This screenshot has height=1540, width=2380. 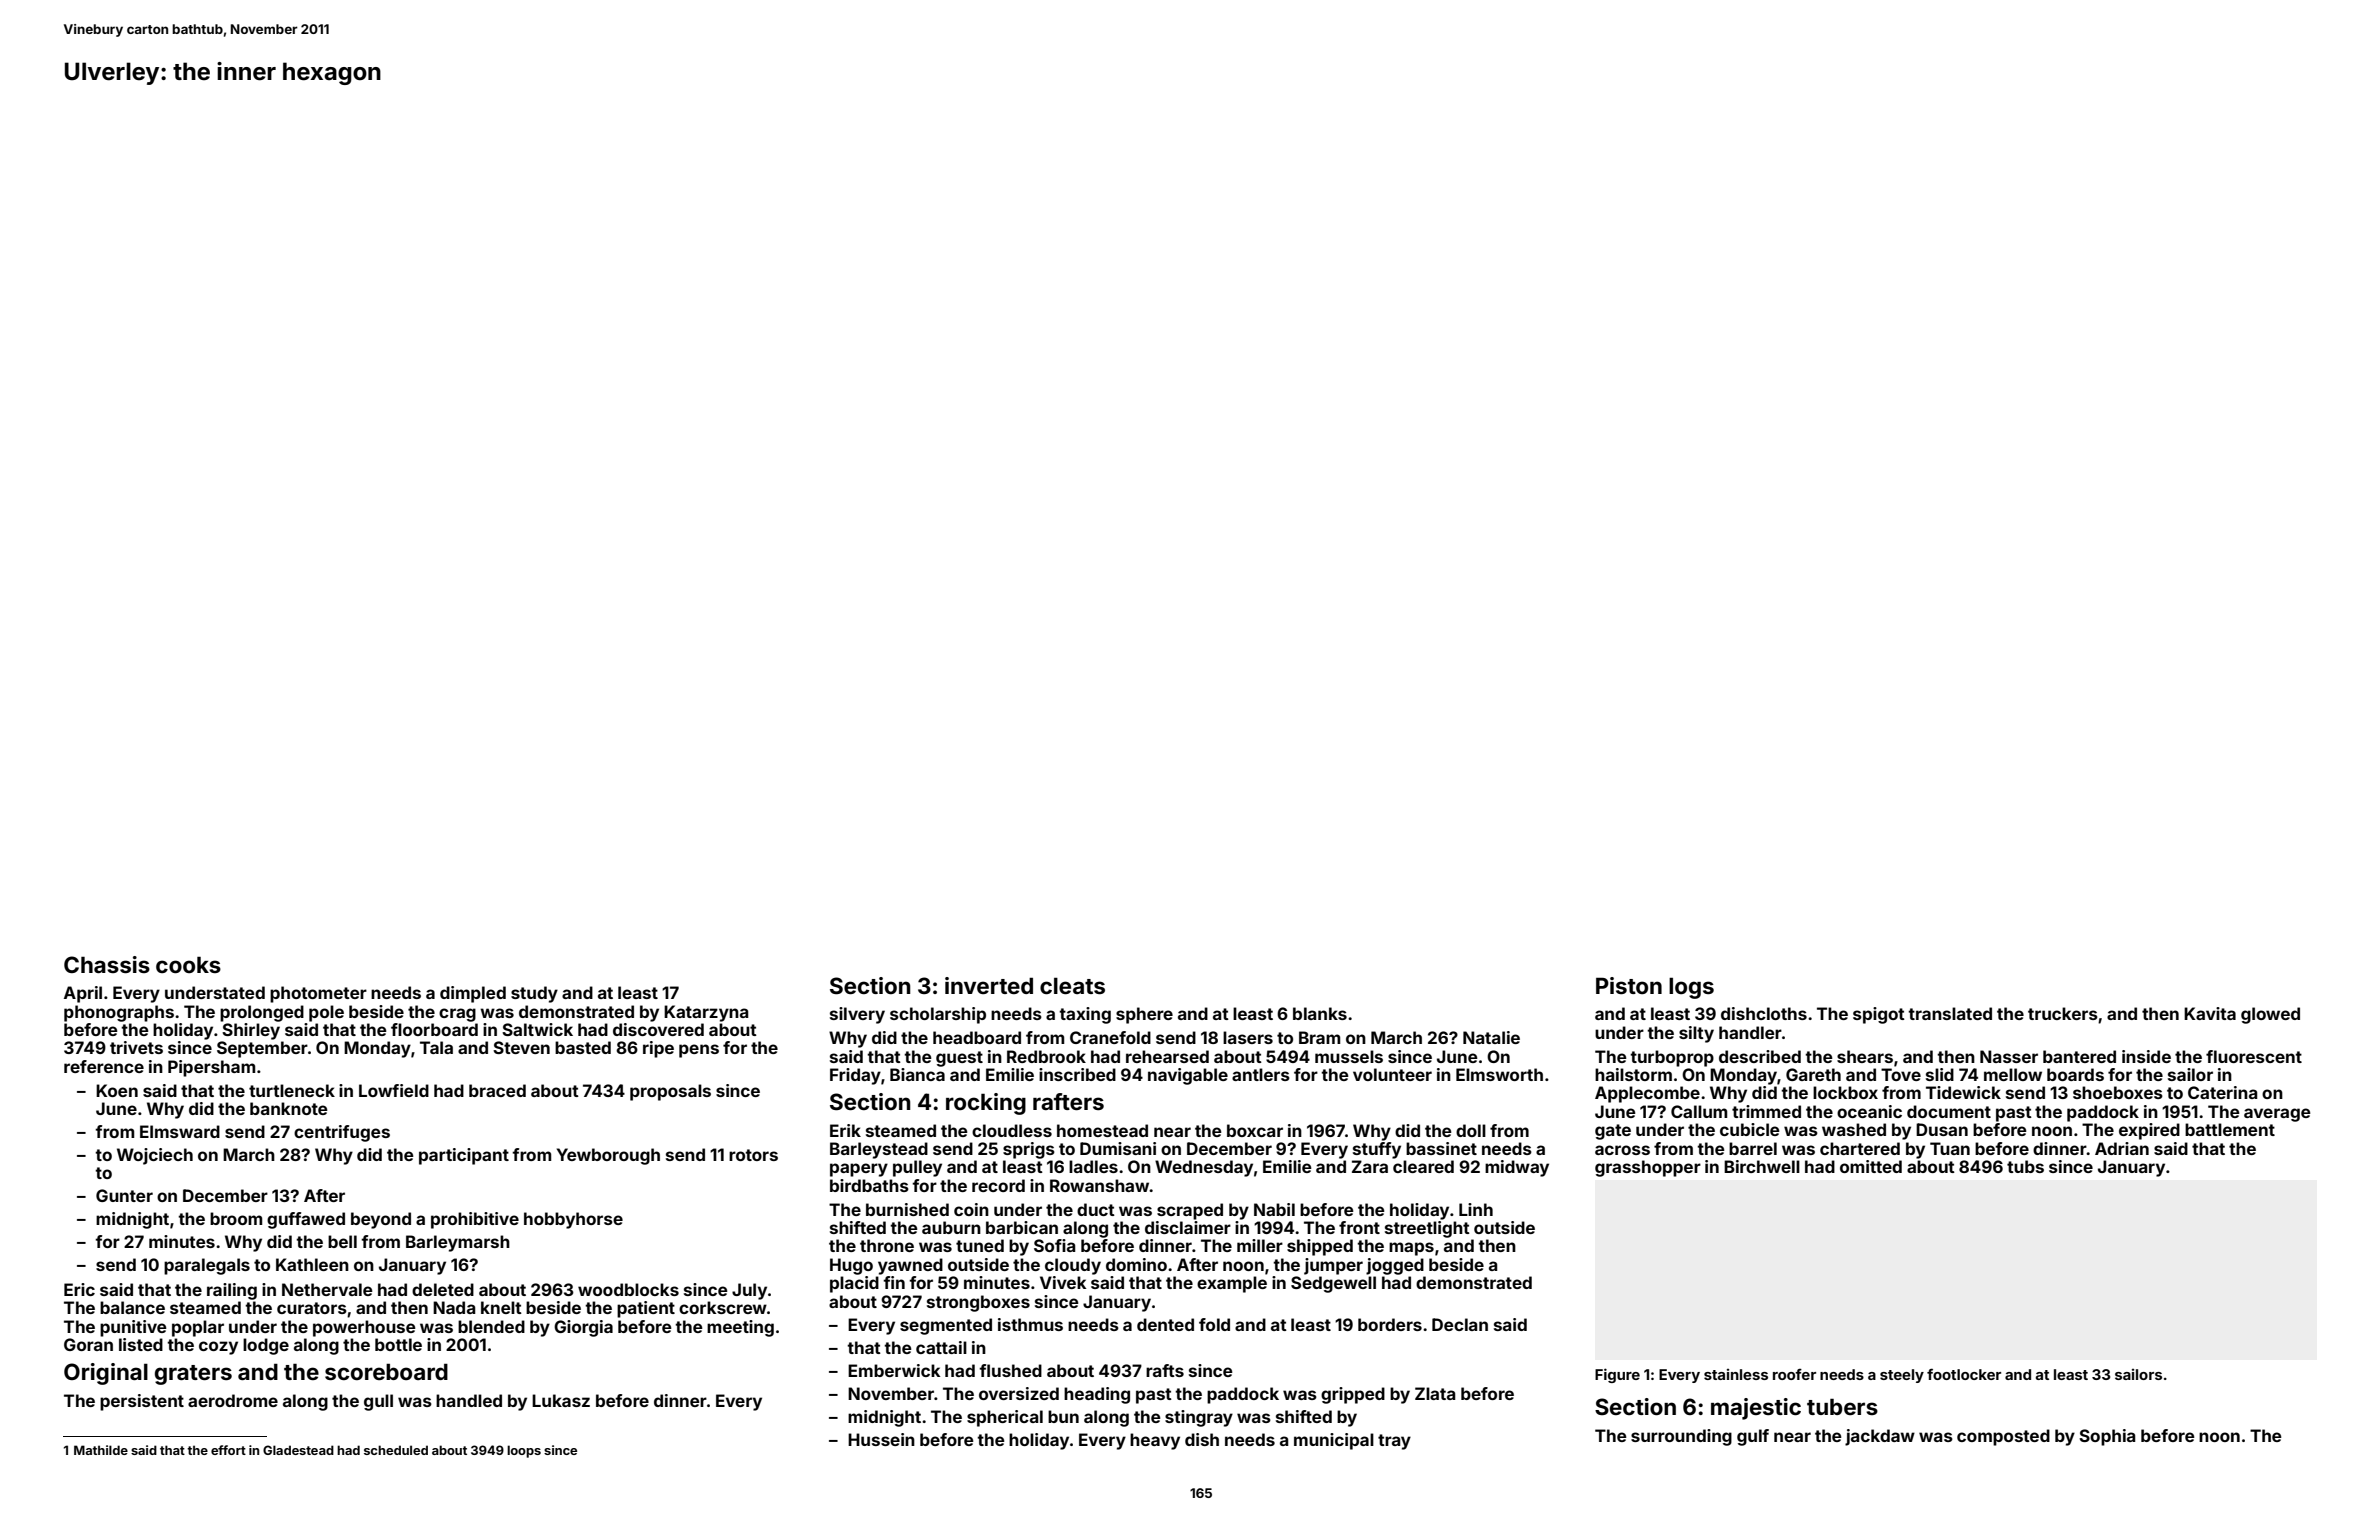 What do you see at coordinates (1736, 1374) in the screenshot?
I see `stainless` at bounding box center [1736, 1374].
